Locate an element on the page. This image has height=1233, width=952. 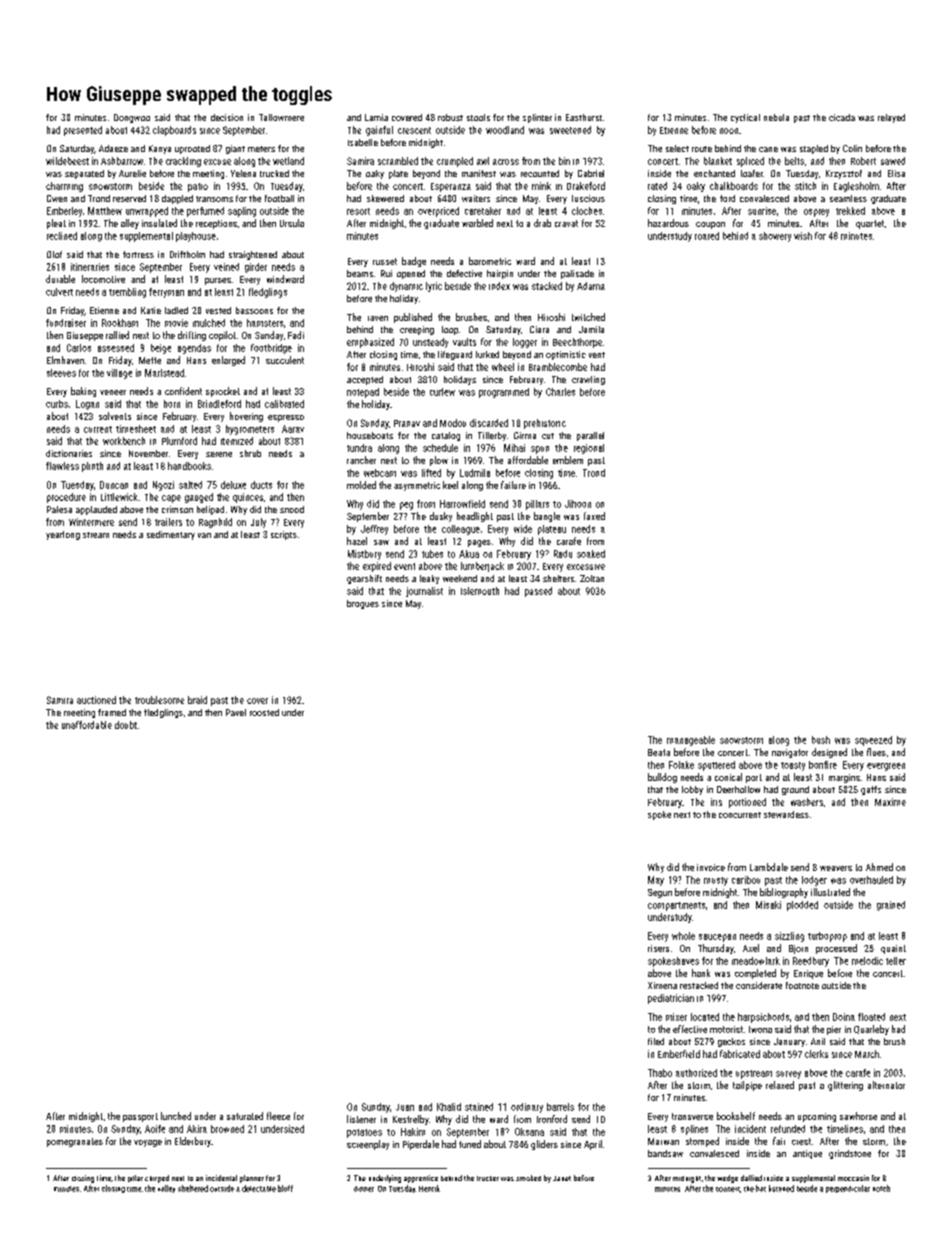
relayed is located at coordinates (891, 118).
